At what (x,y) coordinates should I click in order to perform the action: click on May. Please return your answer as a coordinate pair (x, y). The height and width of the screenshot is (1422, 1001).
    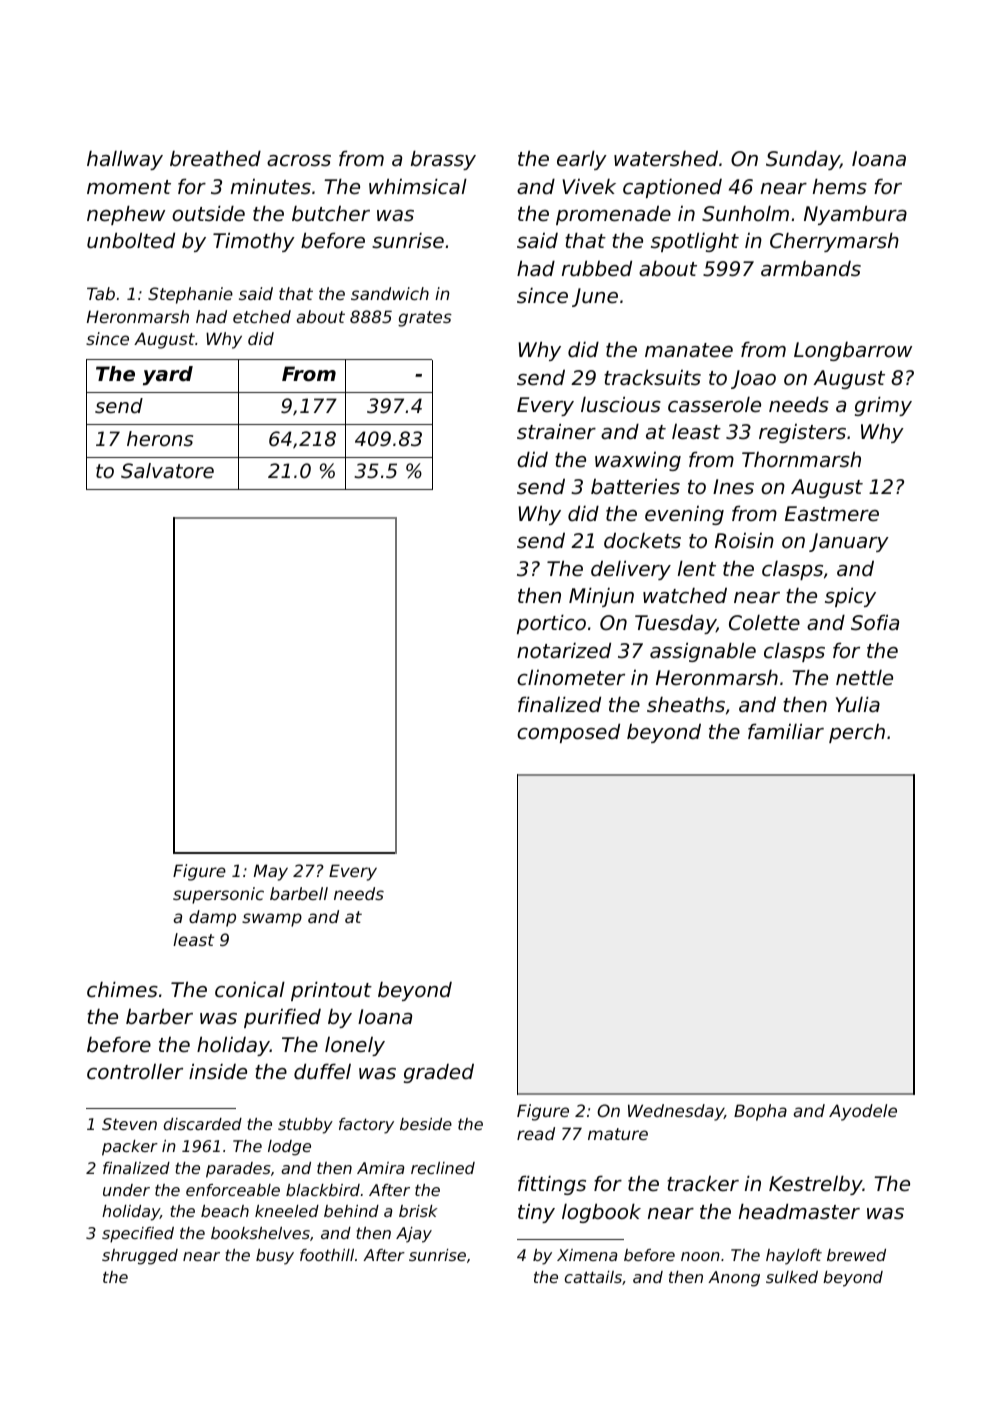
    Looking at the image, I should click on (271, 872).
